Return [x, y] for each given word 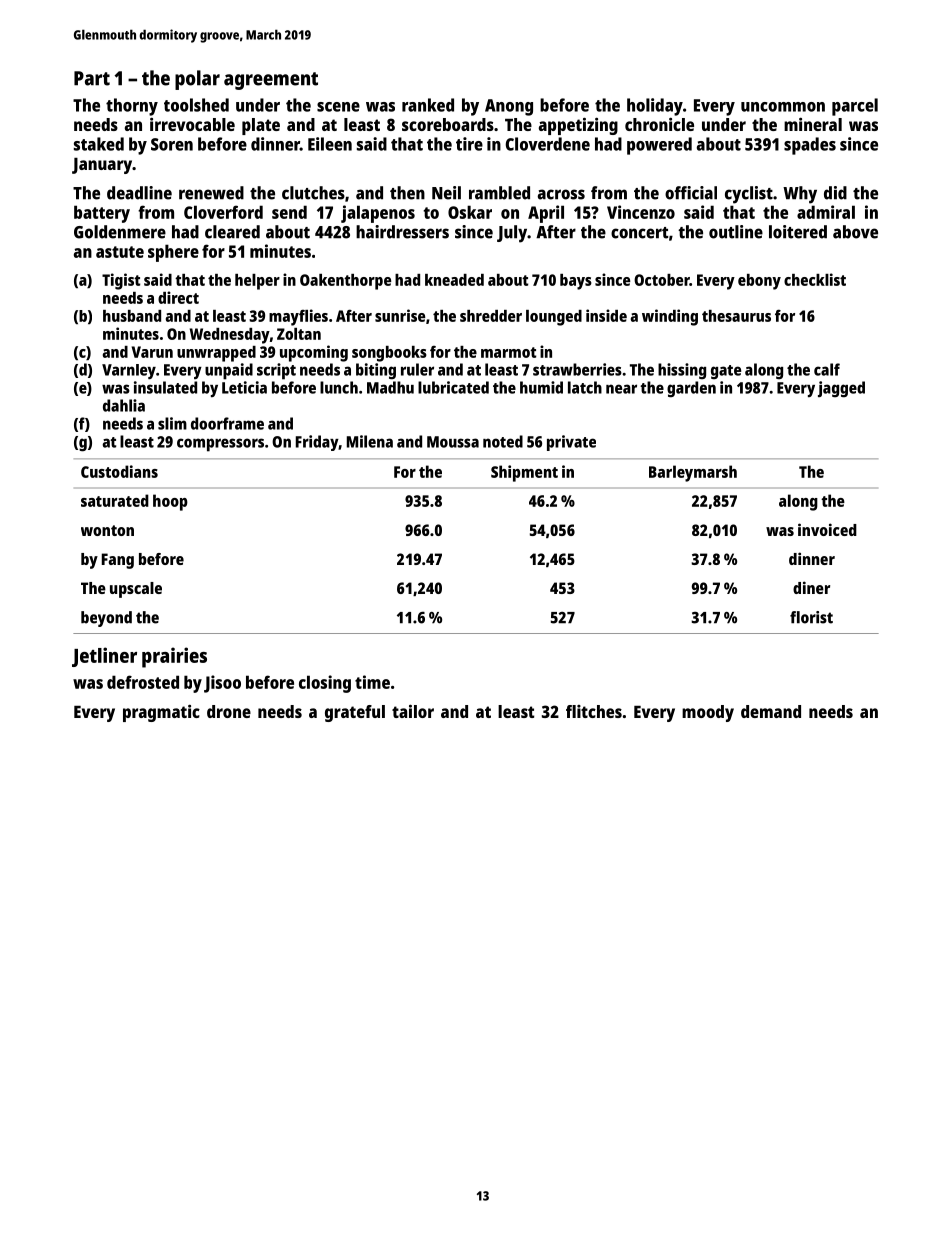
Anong [509, 107]
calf [827, 369]
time [372, 682]
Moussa [453, 442]
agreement [271, 81]
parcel [855, 107]
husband [132, 316]
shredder [491, 316]
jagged [841, 389]
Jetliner [104, 657]
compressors [220, 445]
